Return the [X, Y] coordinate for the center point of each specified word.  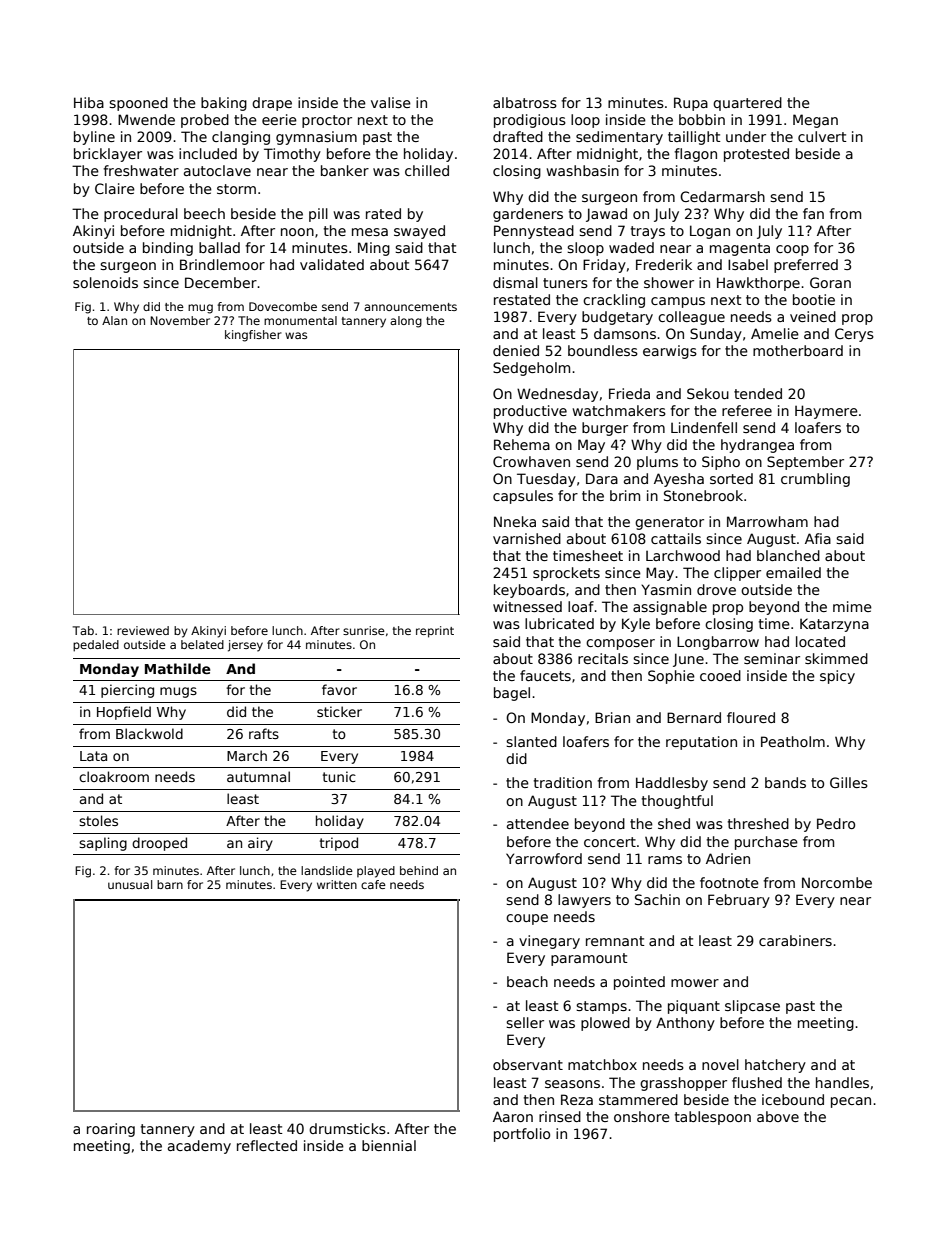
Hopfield [124, 713]
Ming [374, 249]
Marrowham [767, 521]
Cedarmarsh [722, 196]
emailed [793, 572]
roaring [111, 1130]
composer [620, 644]
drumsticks [347, 1128]
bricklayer [108, 155]
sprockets [566, 574]
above [778, 1116]
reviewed [143, 630]
